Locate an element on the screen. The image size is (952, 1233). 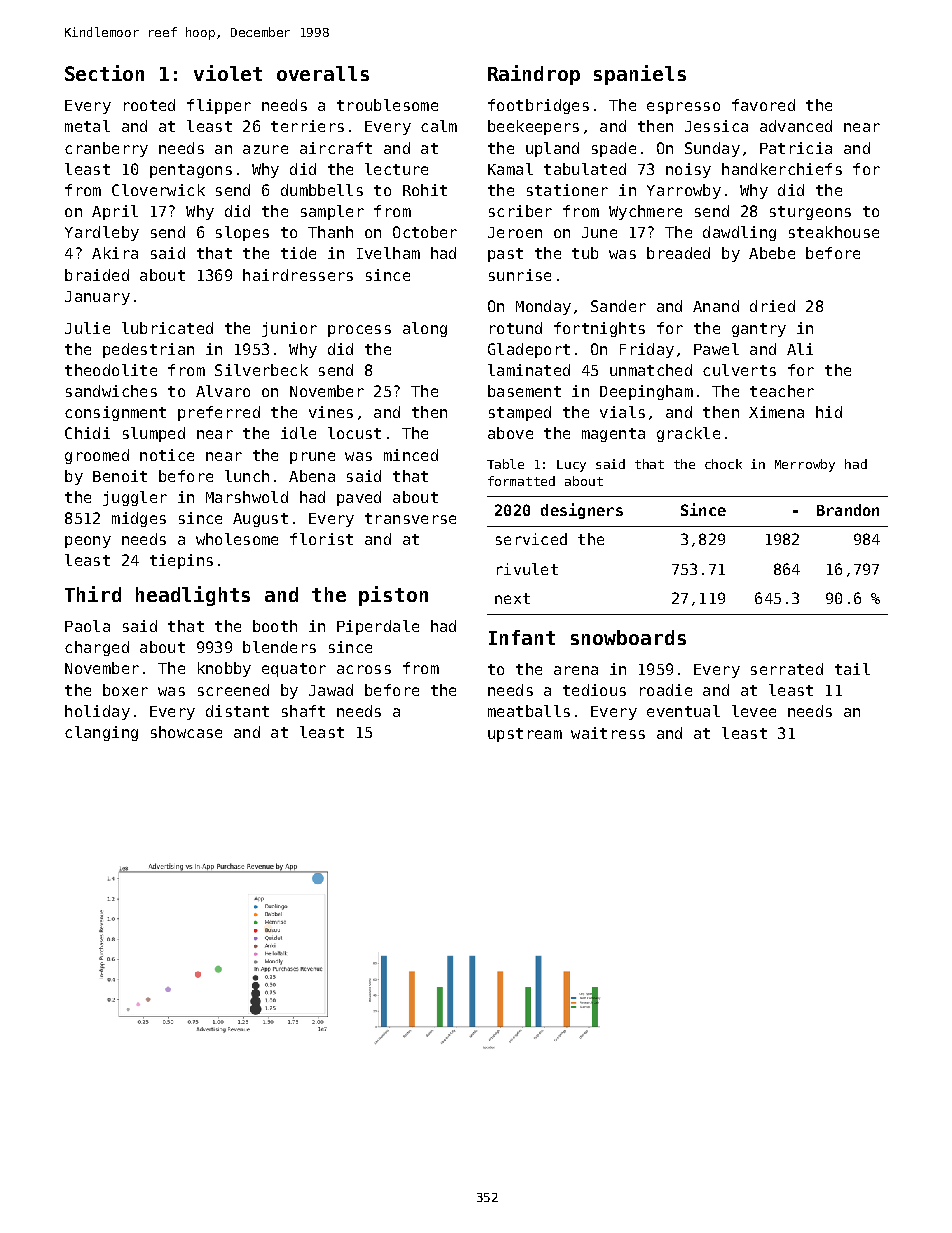
Ivelham is located at coordinates (388, 253).
